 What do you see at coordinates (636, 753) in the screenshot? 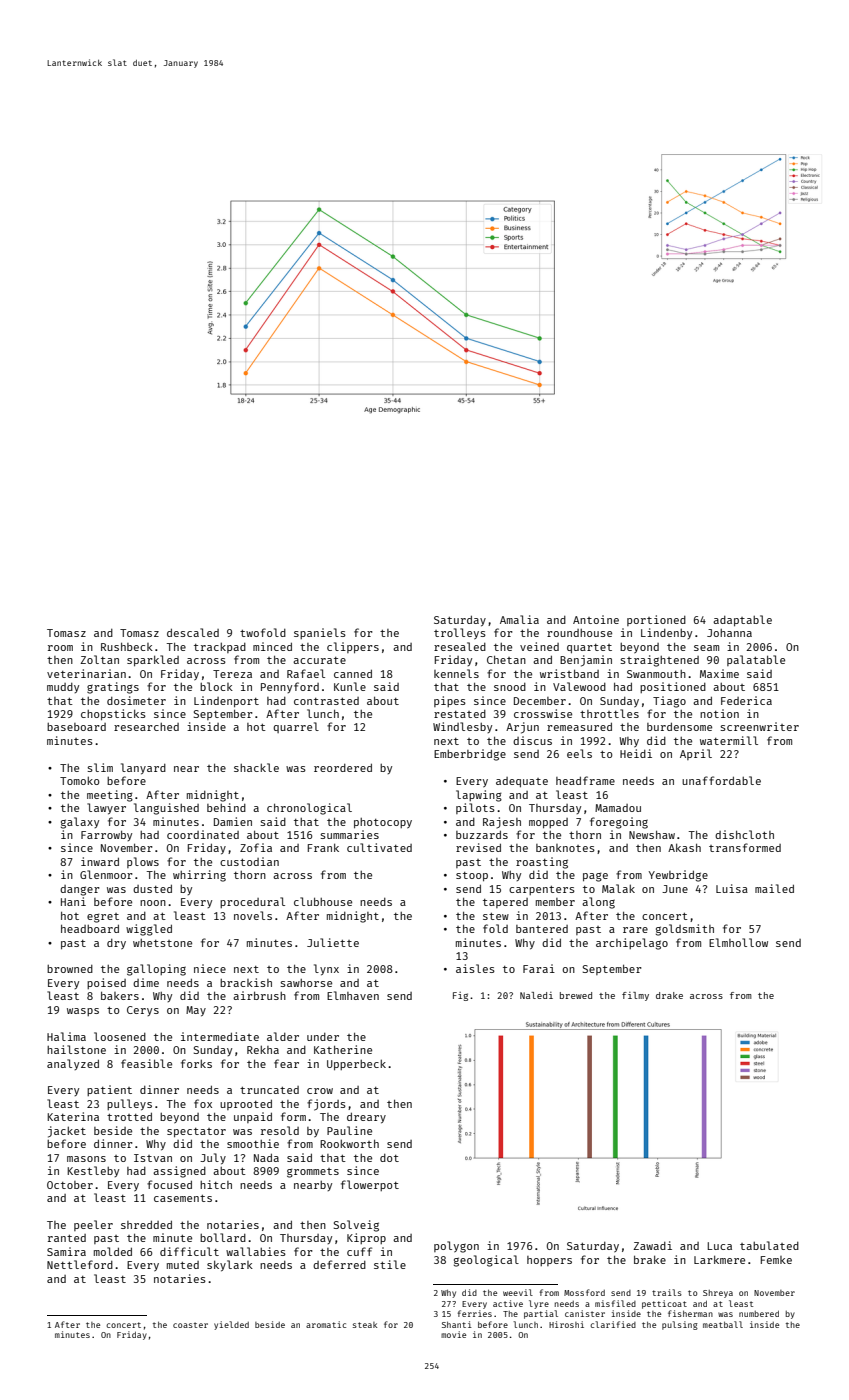
I see `Heidi` at bounding box center [636, 753].
